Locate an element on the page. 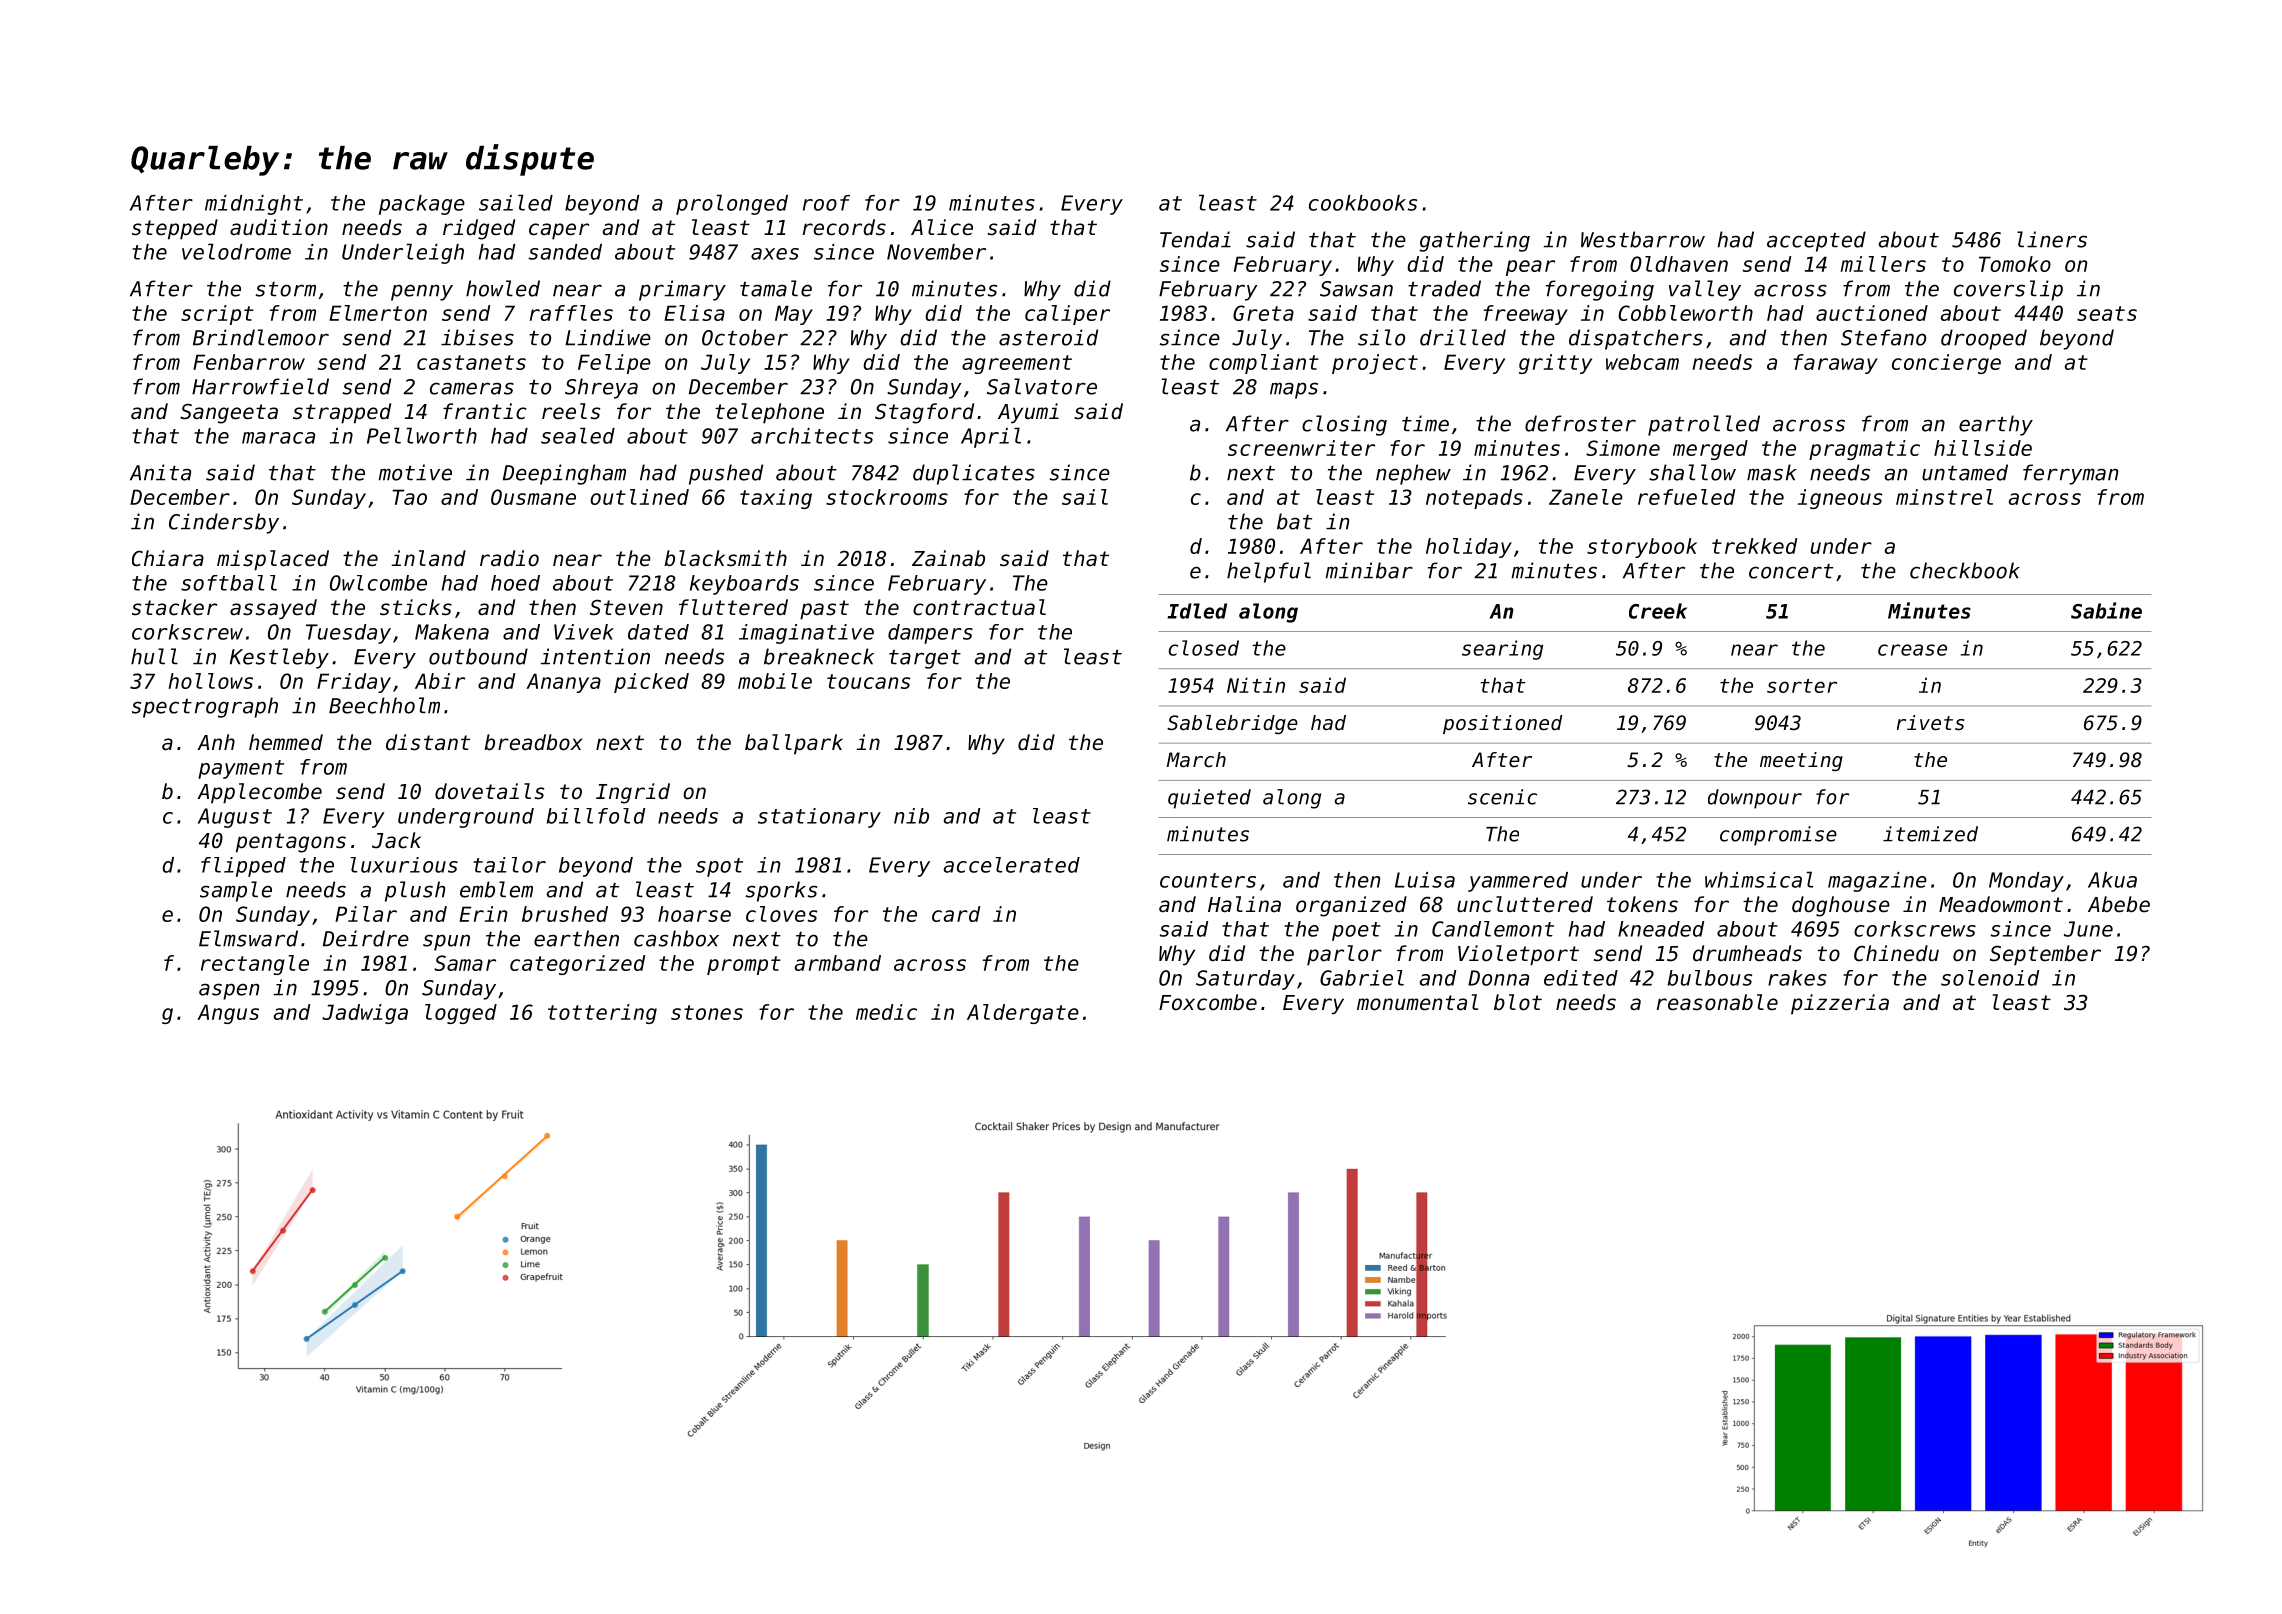 Image resolution: width=2282 pixels, height=1614 pixels. picked is located at coordinates (651, 683).
